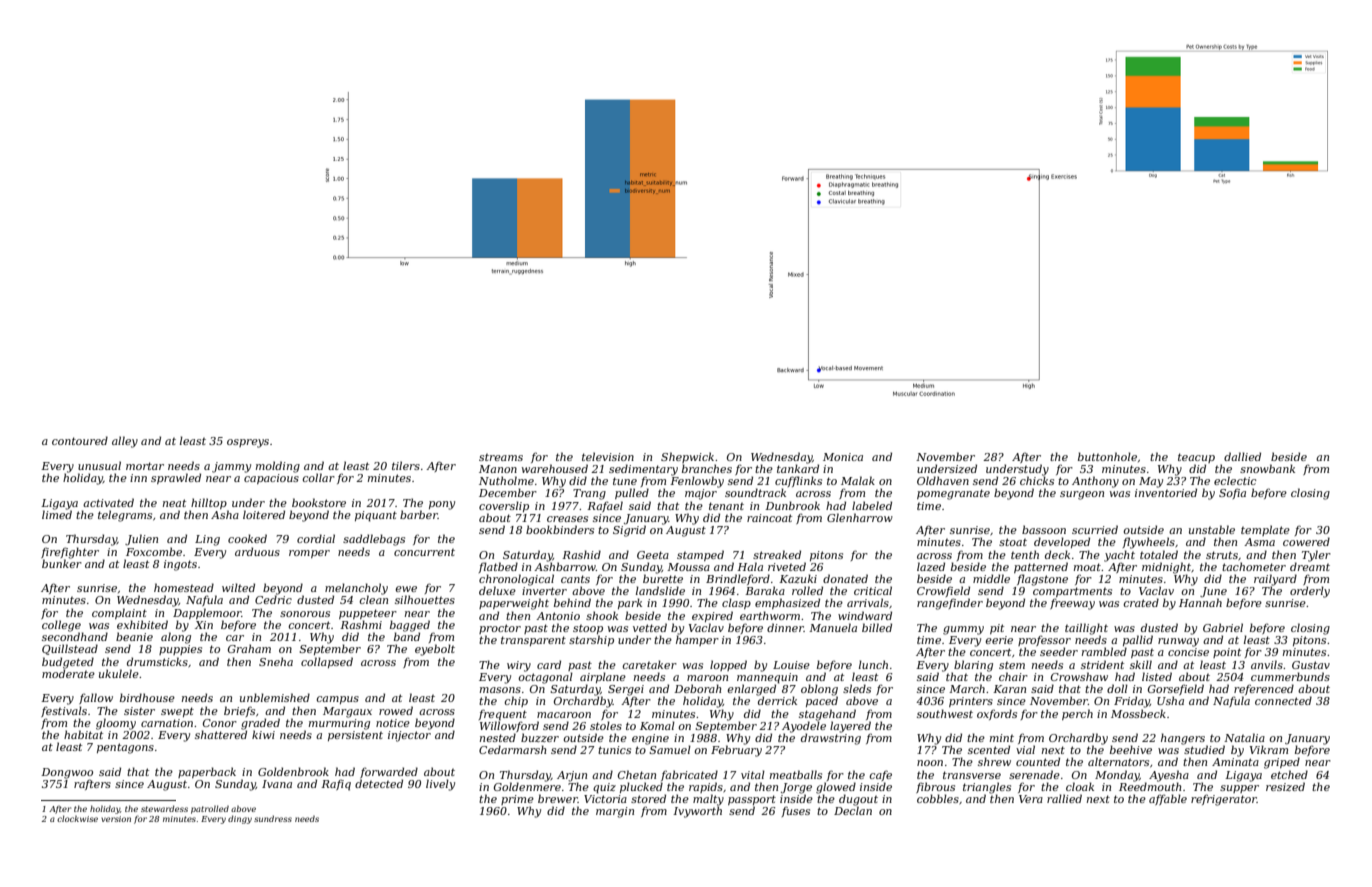  Describe the element at coordinates (116, 819) in the image. I see `version` at that location.
